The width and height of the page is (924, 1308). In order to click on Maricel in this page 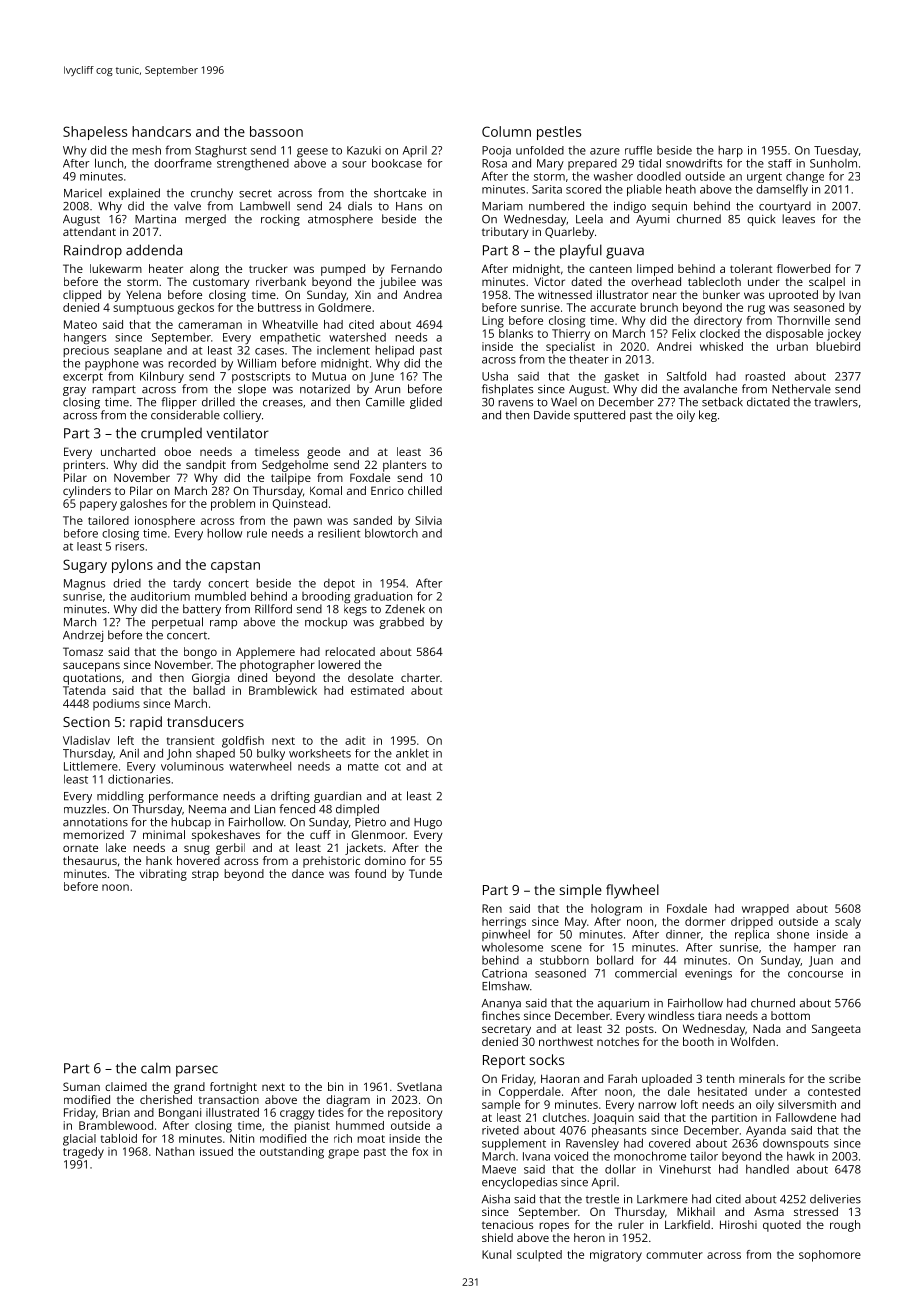, I will do `click(83, 193)`.
